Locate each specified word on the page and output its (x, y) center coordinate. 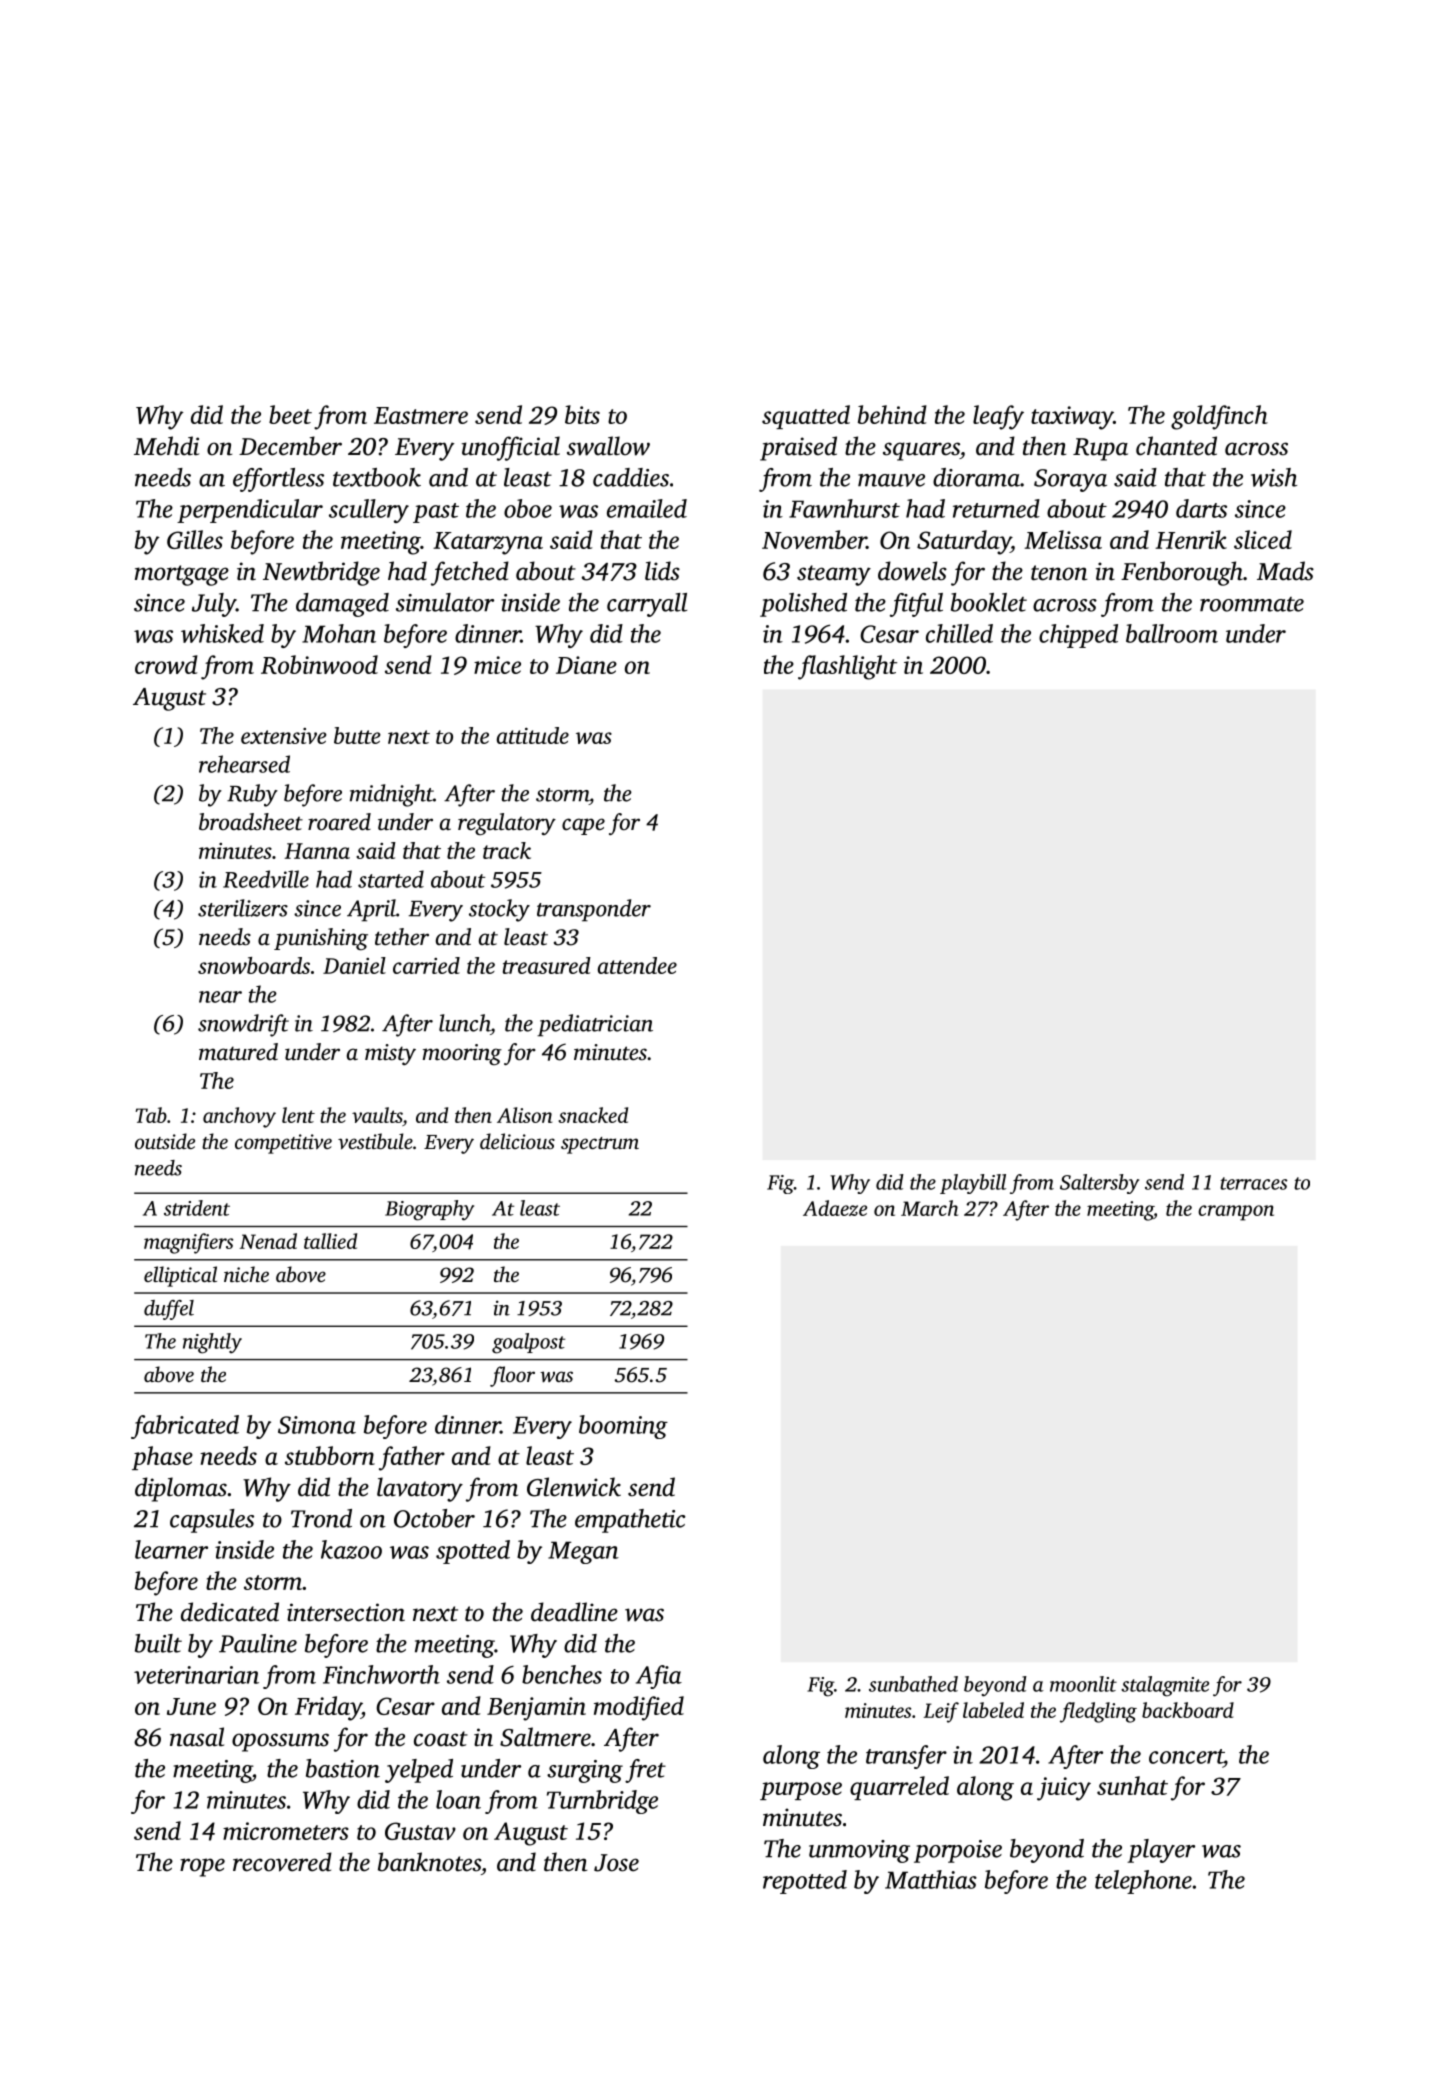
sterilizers (243, 908)
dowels (912, 571)
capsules (212, 1521)
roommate (1252, 604)
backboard (1188, 1710)
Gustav (420, 1831)
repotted (805, 1882)
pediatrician (595, 1025)
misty (390, 1054)
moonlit (1083, 1684)
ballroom (1172, 633)
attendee (637, 965)
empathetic (630, 1521)
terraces (1254, 1183)
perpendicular (250, 511)
